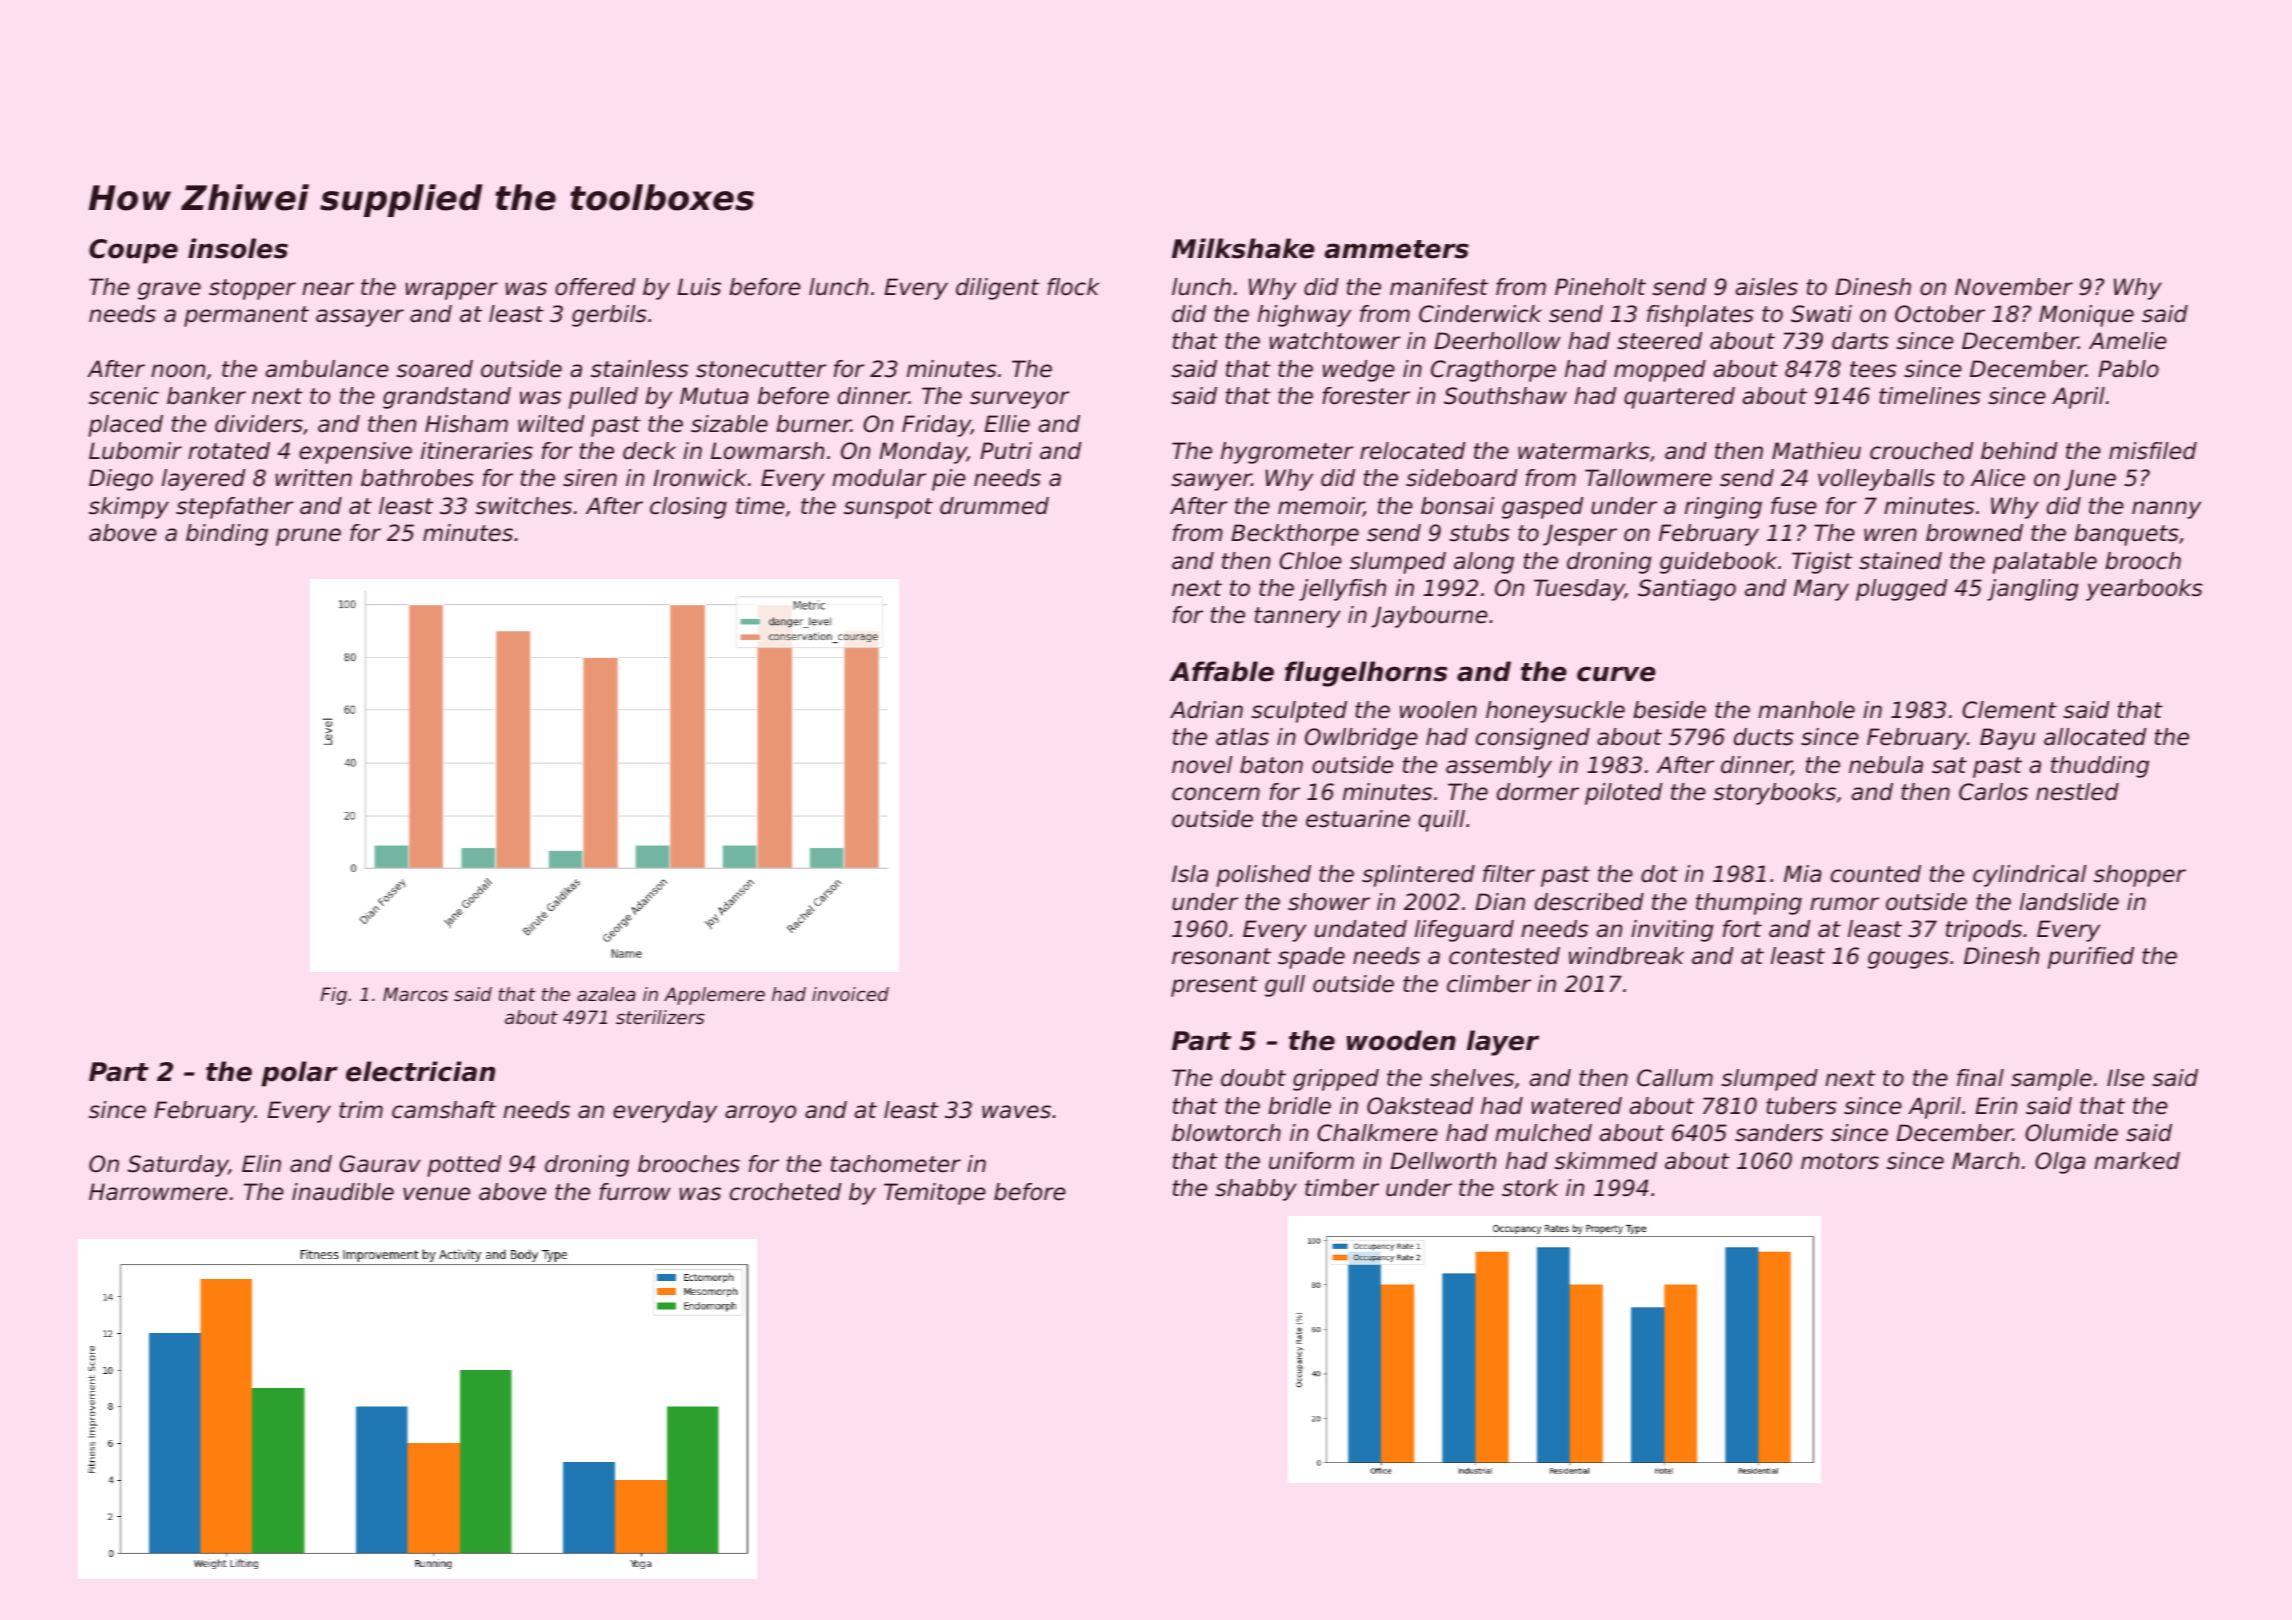  Describe the element at coordinates (1600, 287) in the page. I see `Pineholt` at that location.
